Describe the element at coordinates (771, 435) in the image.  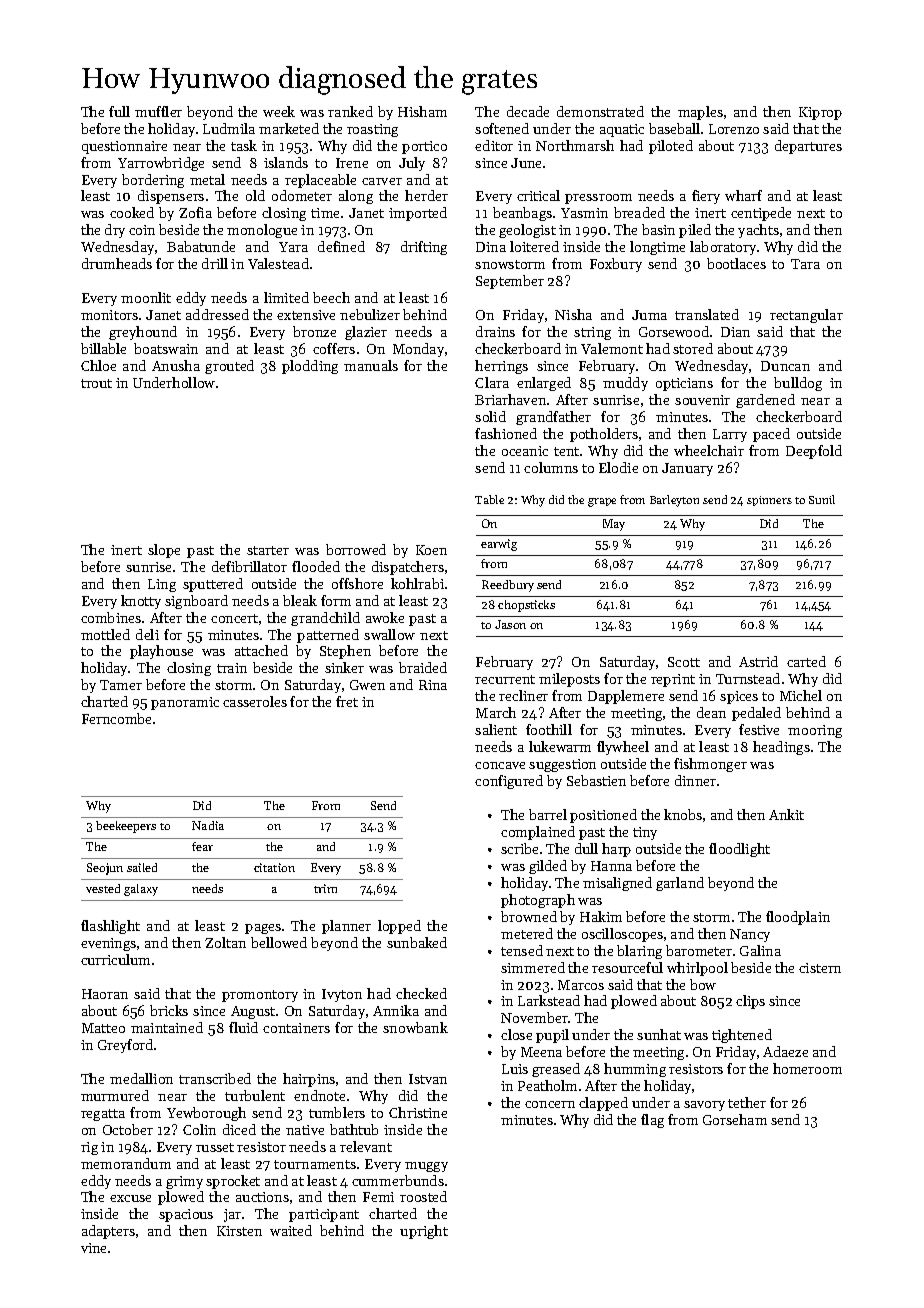
I see `paced` at that location.
